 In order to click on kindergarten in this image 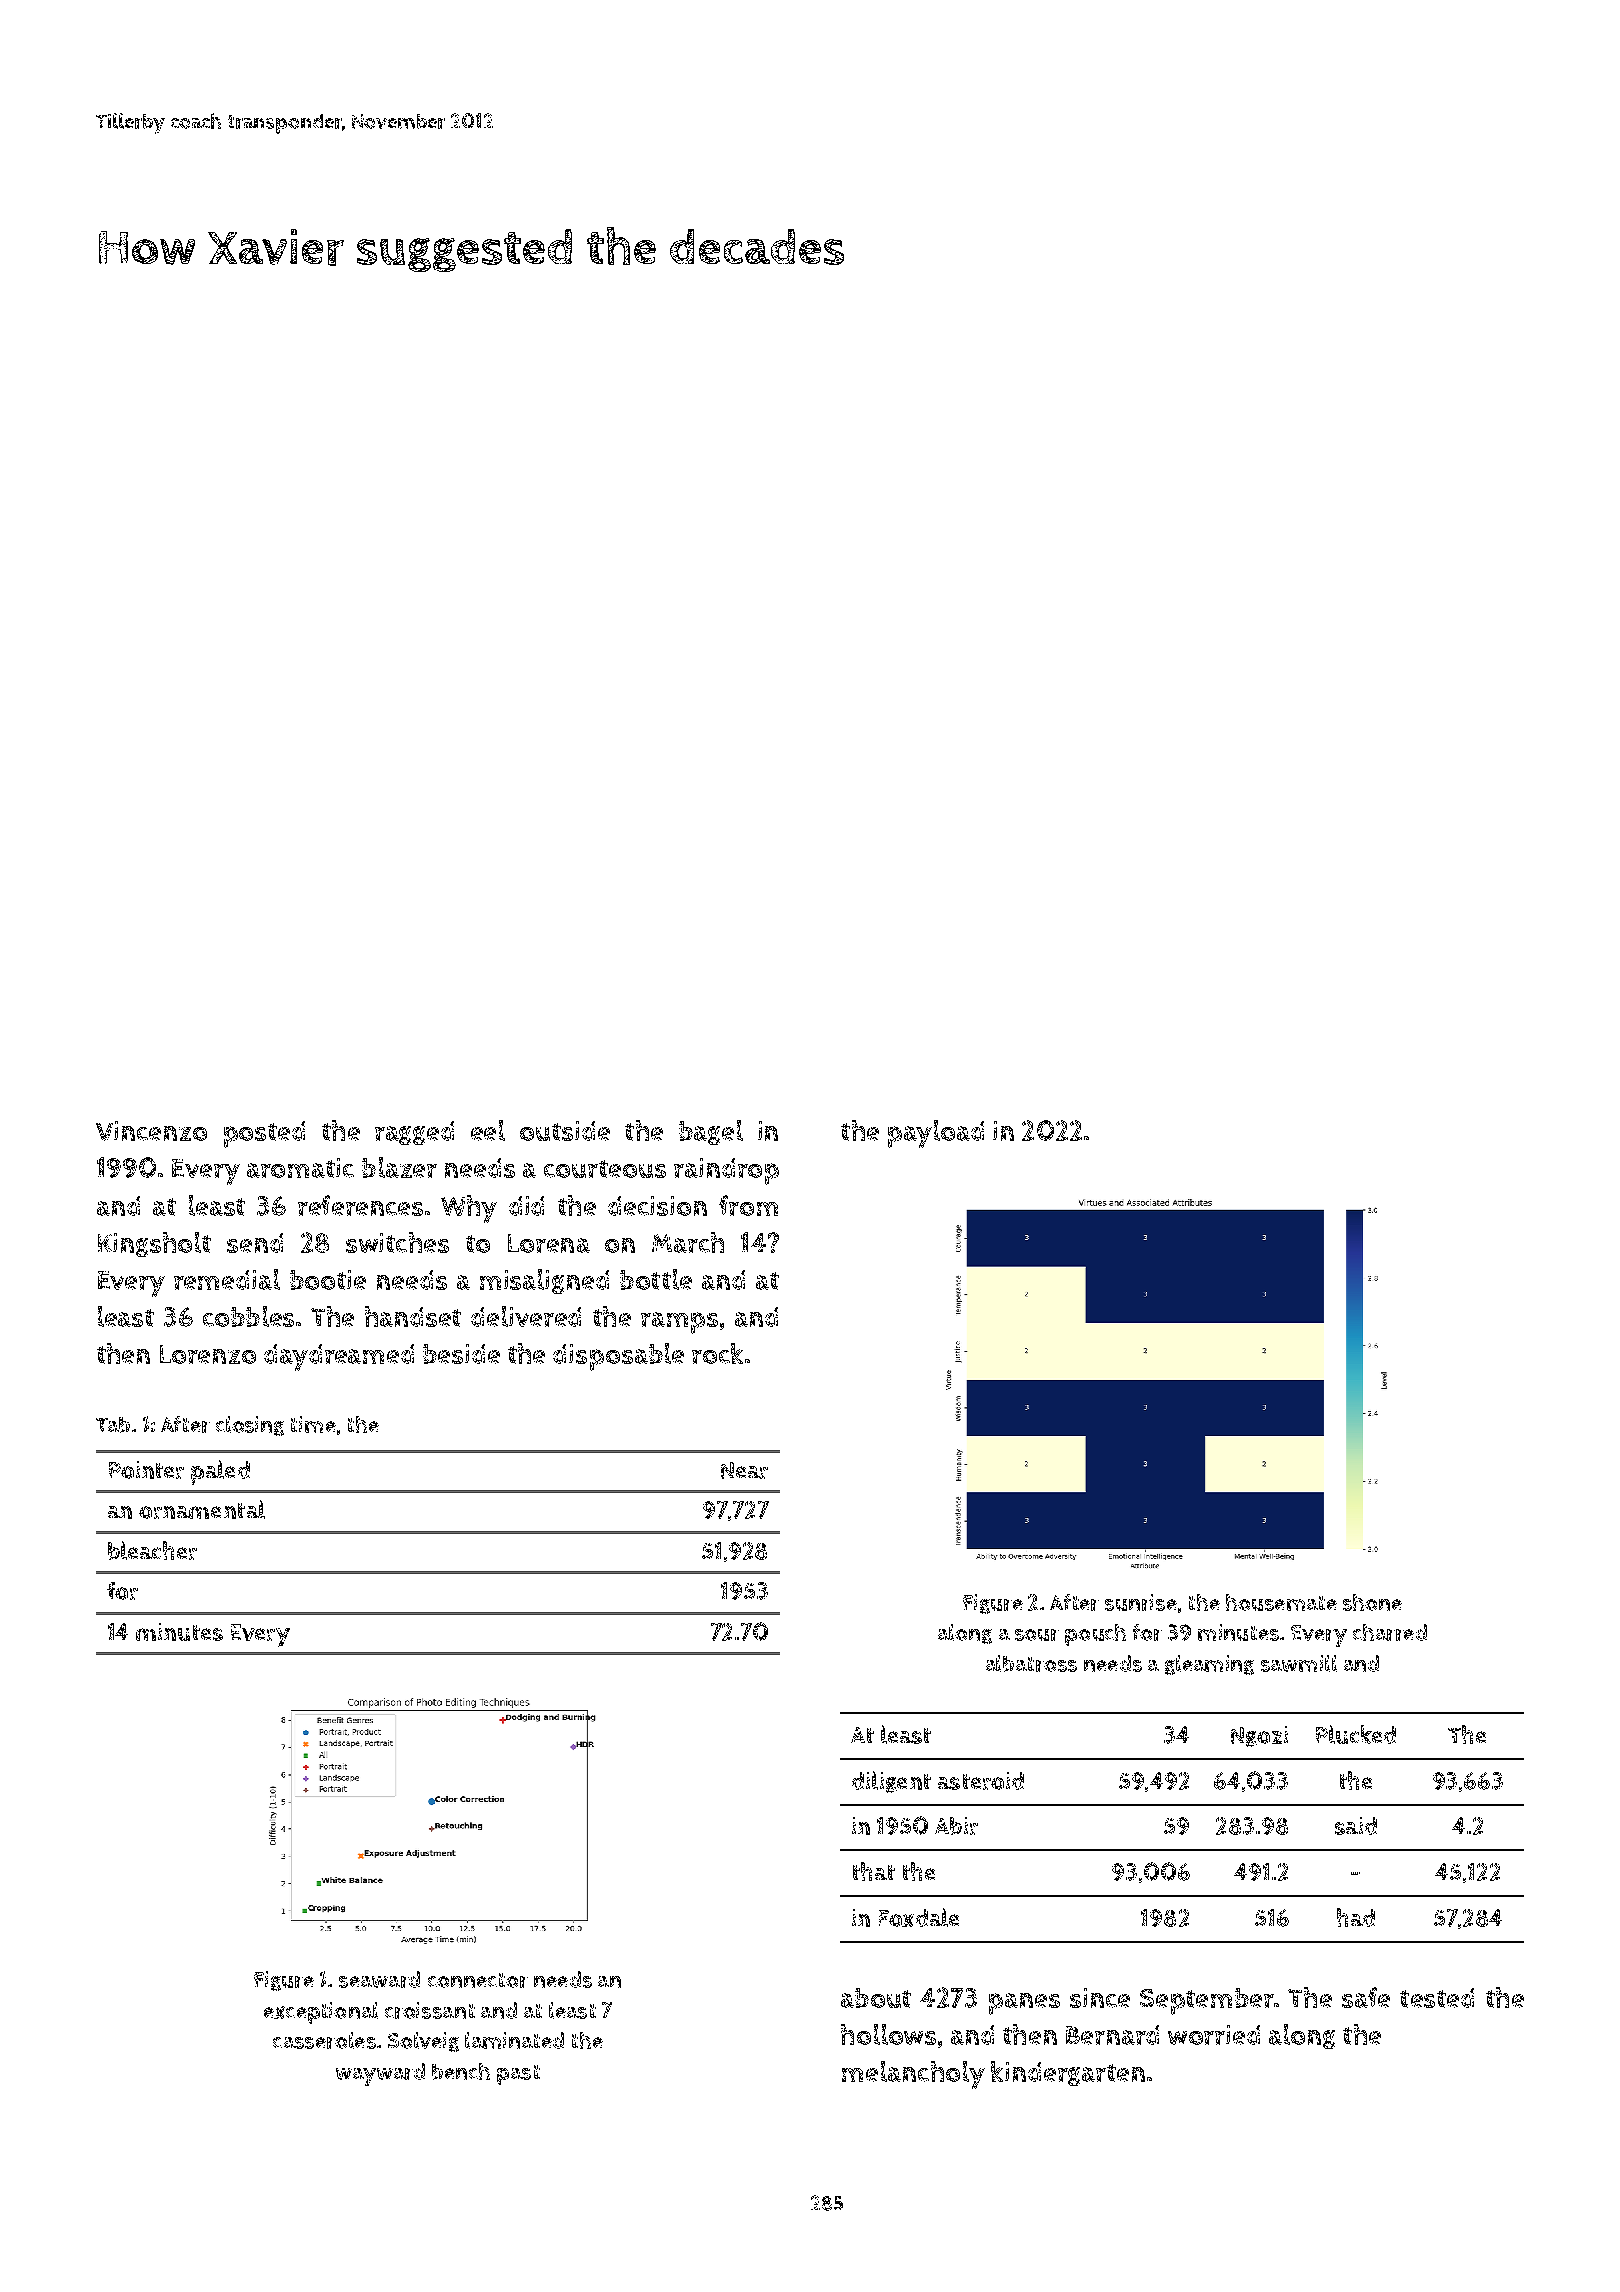, I will do `click(1068, 2073)`.
